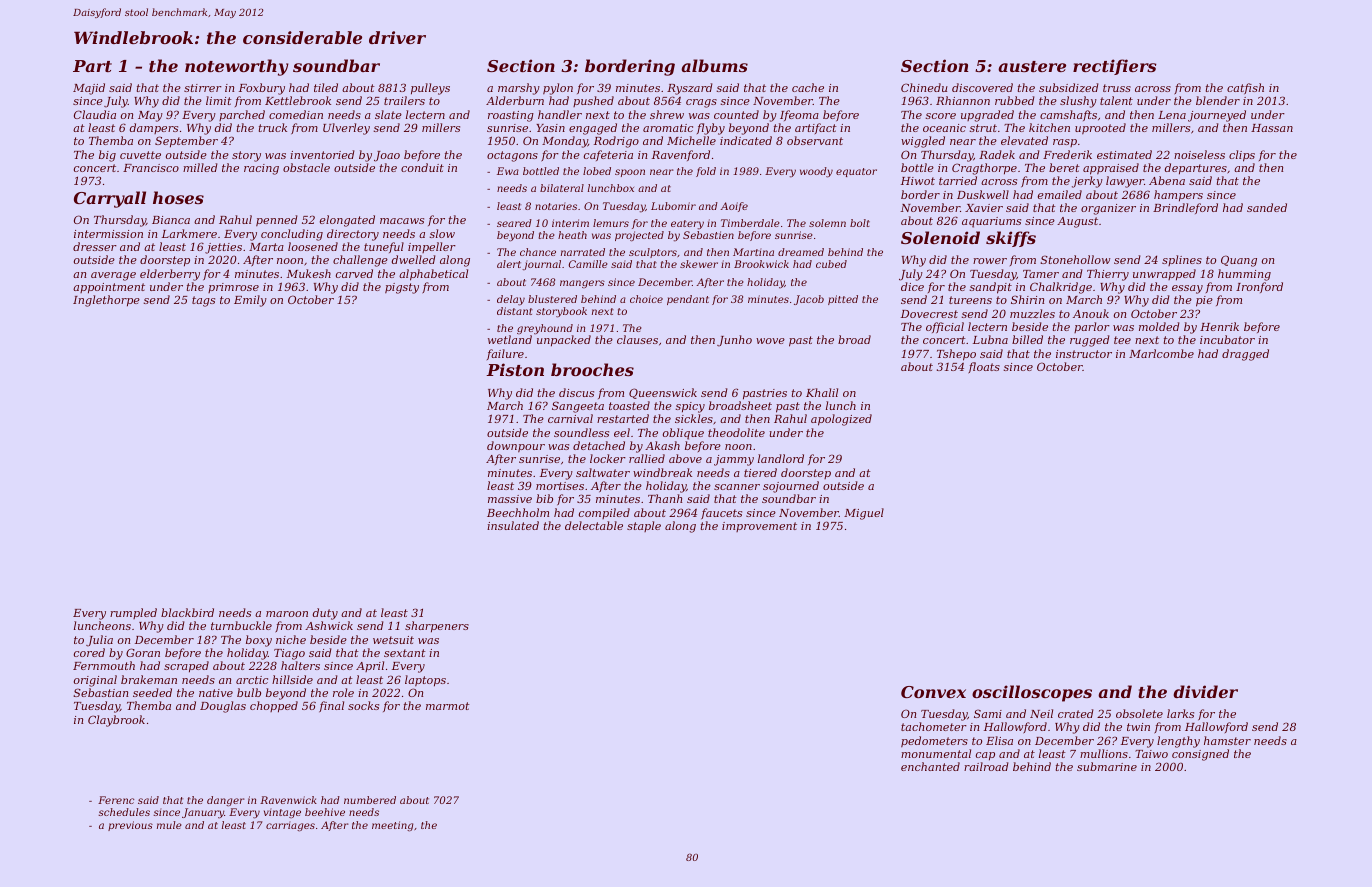 The image size is (1372, 887). Describe the element at coordinates (558, 89) in the document. I see `pylon` at that location.
